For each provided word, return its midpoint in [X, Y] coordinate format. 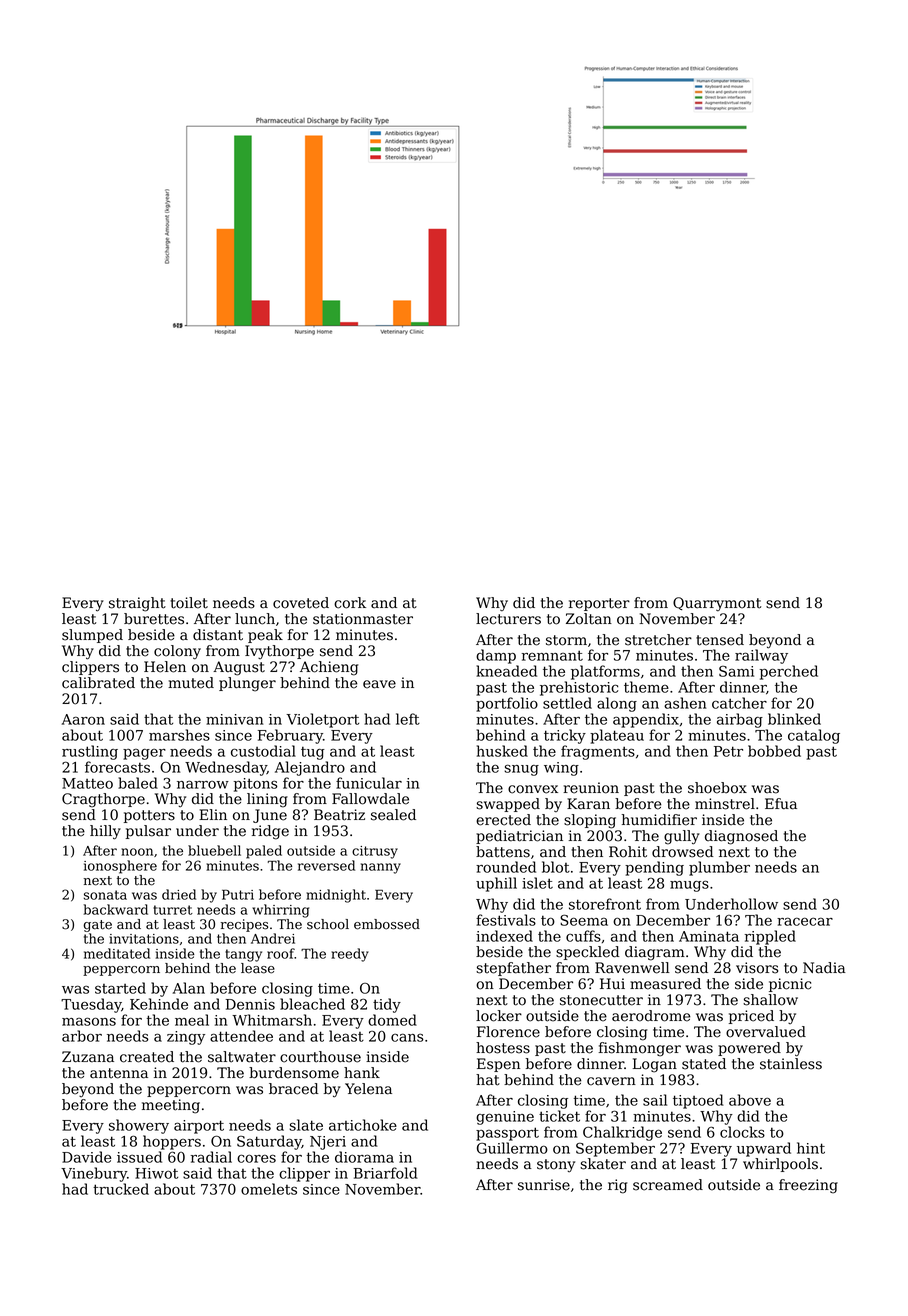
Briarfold [386, 1173]
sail [655, 1100]
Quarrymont [717, 604]
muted [191, 683]
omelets [269, 1189]
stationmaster [363, 619]
